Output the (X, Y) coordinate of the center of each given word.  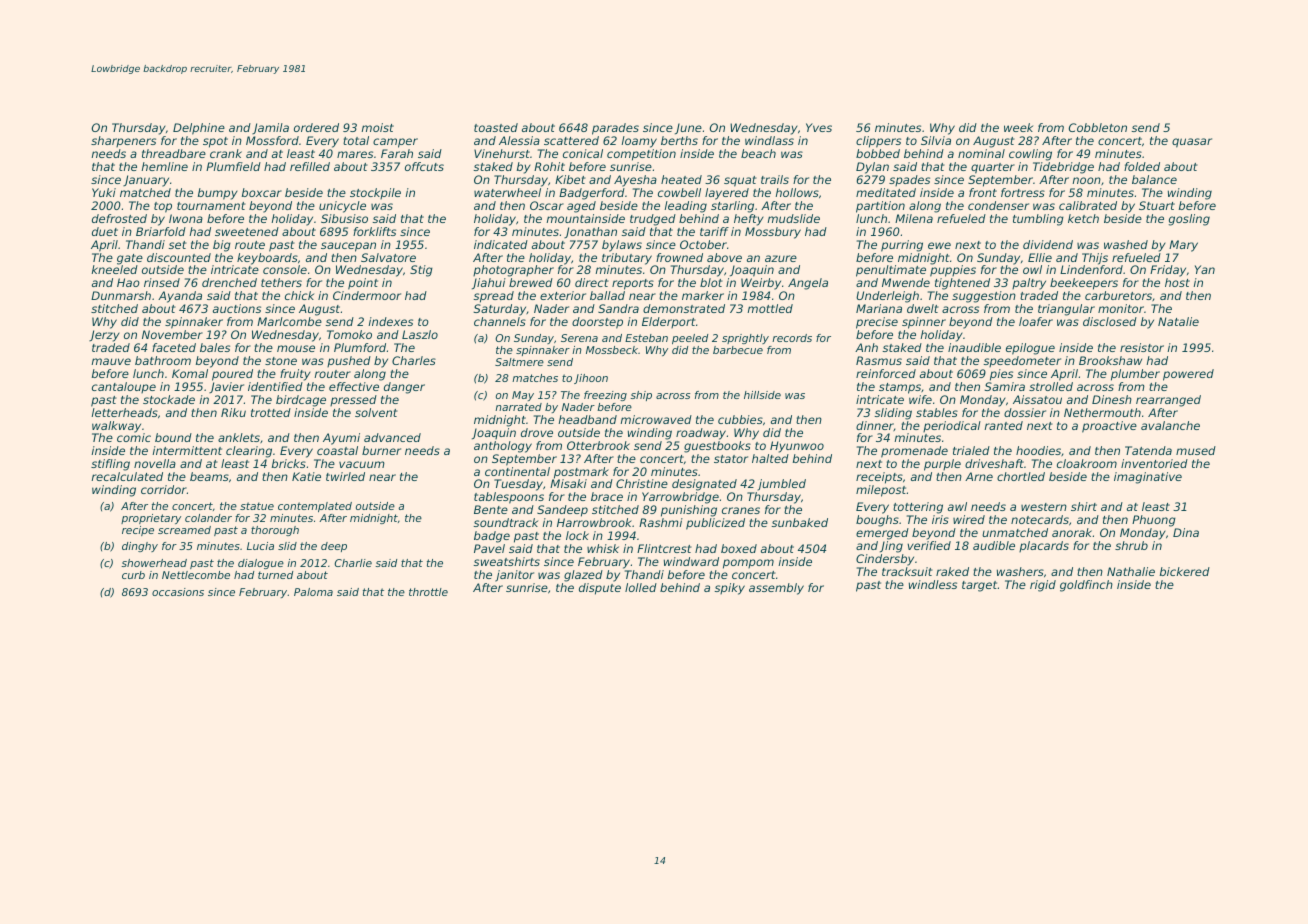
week (1018, 127)
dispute (600, 589)
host (1177, 282)
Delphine (199, 129)
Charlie (353, 563)
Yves (819, 127)
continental (517, 471)
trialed (971, 450)
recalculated (127, 476)
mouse (296, 348)
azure (781, 258)
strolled (1051, 386)
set (178, 245)
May (523, 396)
